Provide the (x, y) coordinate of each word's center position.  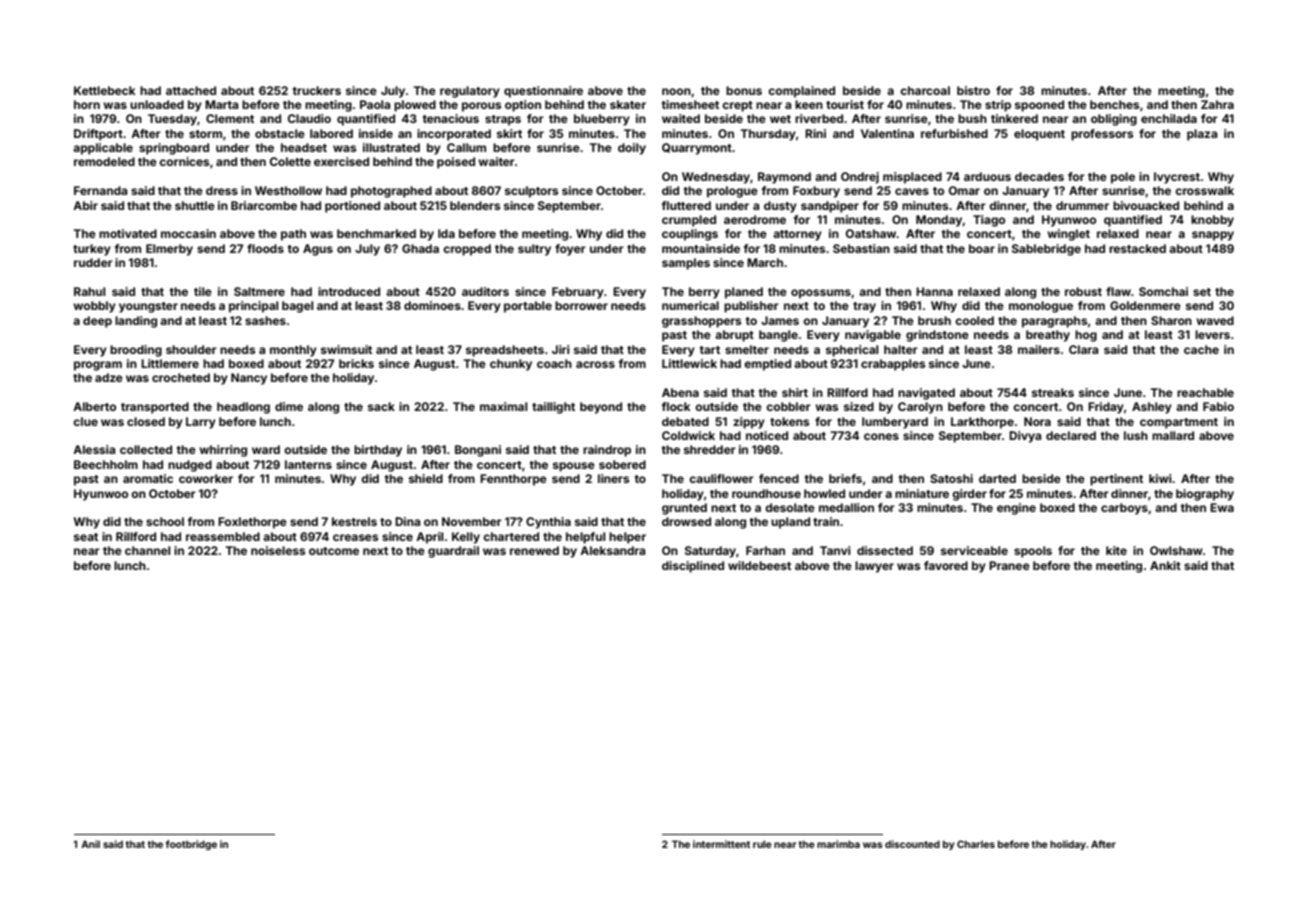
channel (147, 550)
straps (503, 120)
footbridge (191, 845)
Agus (318, 250)
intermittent (721, 844)
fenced (779, 478)
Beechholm (106, 464)
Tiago (989, 221)
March (765, 262)
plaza (1202, 135)
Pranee (1009, 565)
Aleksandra (612, 550)
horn (87, 104)
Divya (1025, 437)
